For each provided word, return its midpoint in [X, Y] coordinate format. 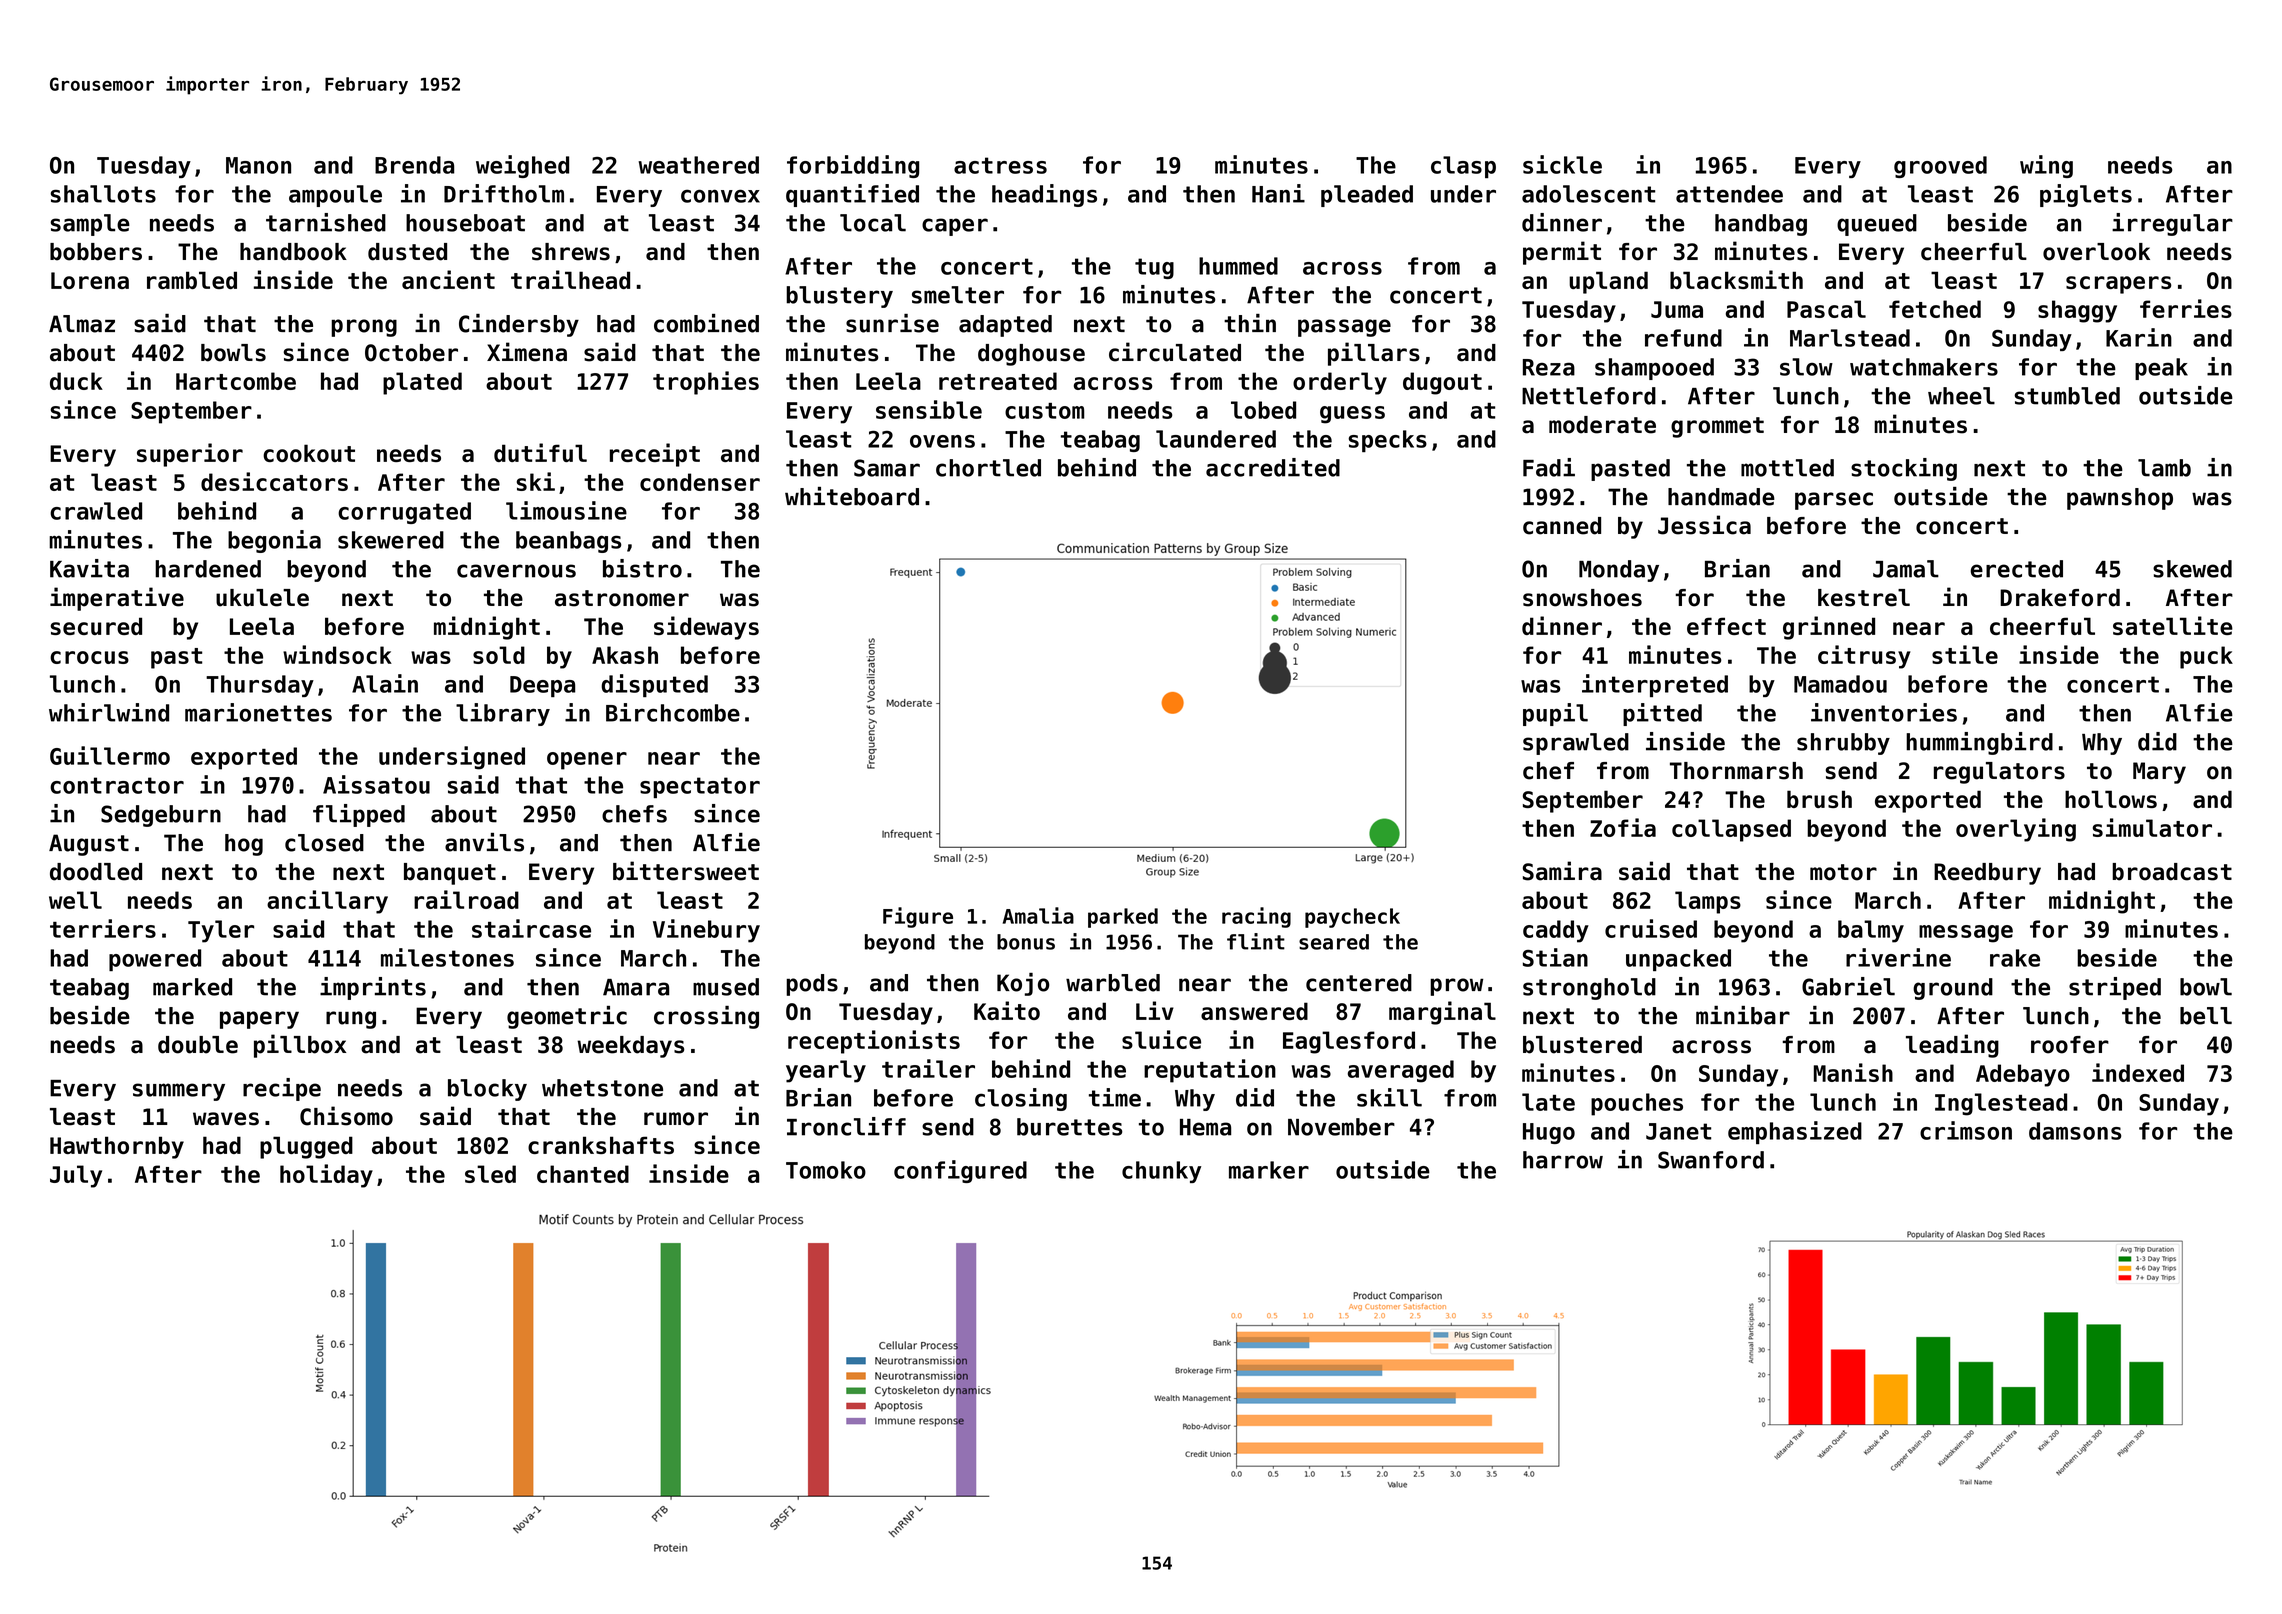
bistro [642, 568]
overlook [2096, 252]
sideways [706, 628]
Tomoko [826, 1170]
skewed [2192, 569]
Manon [258, 165]
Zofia [1623, 827]
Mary [2159, 773]
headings [1044, 195]
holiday [326, 1176]
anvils [484, 842]
